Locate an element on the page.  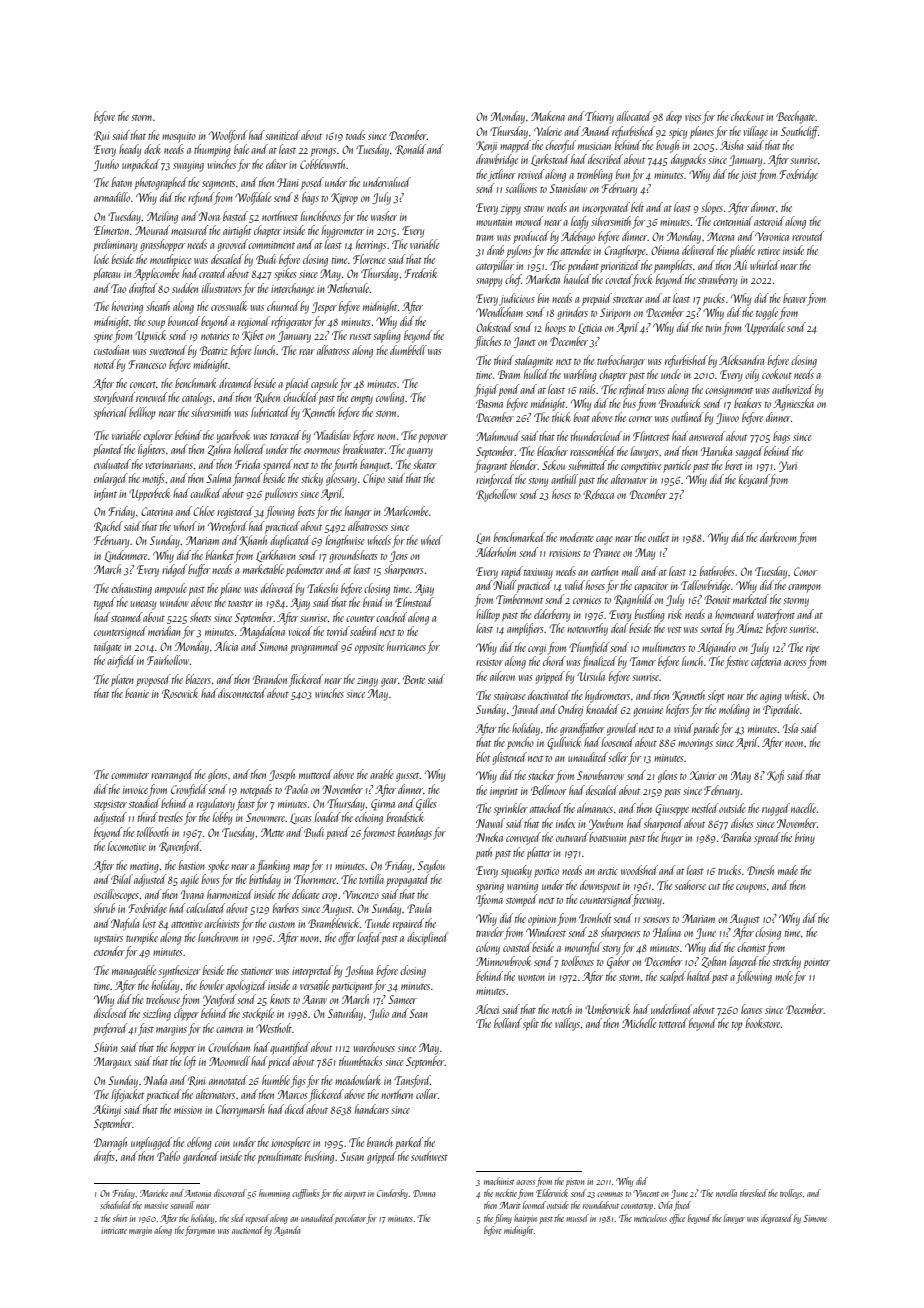
threshed is located at coordinates (753, 1193).
